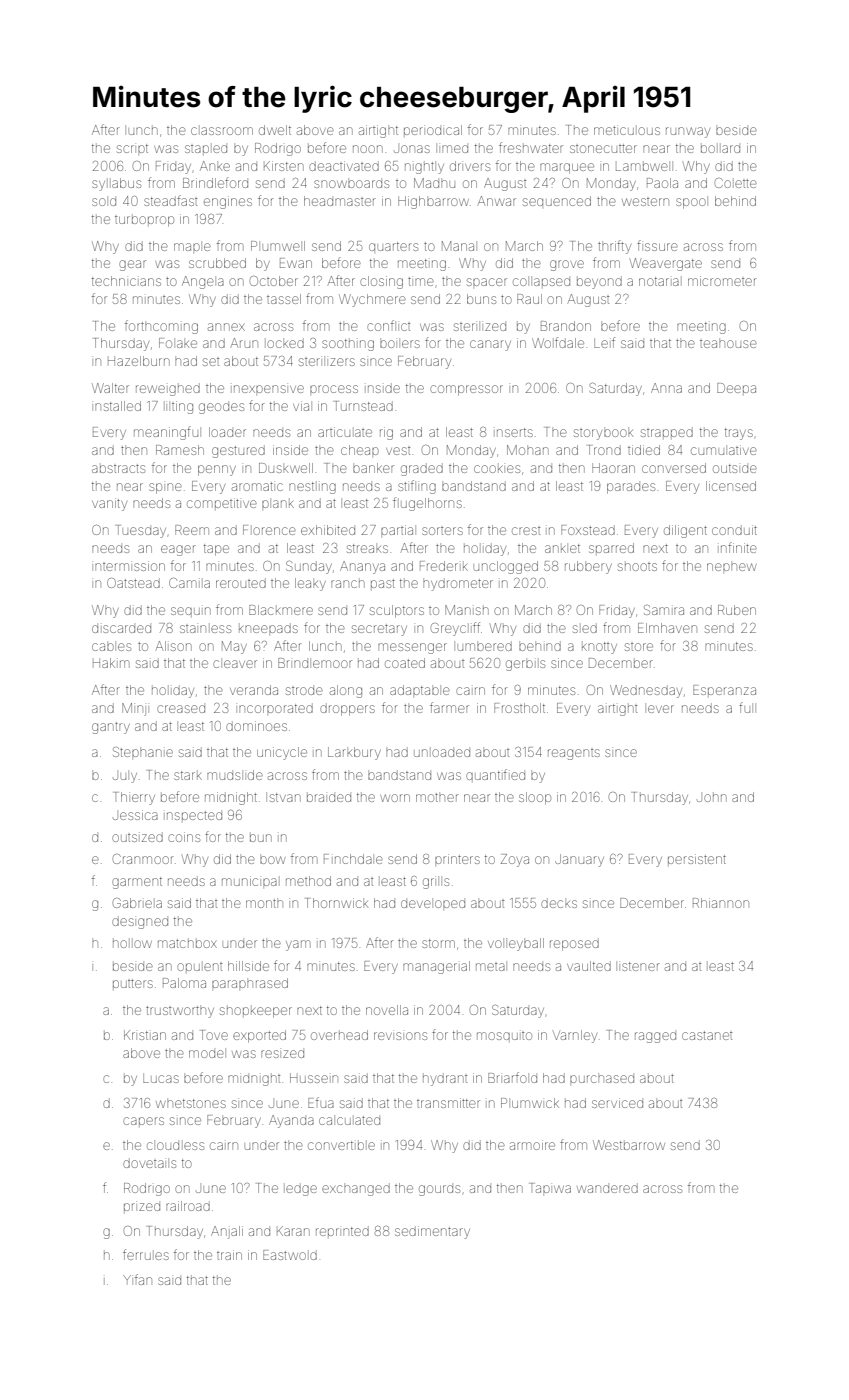 This document has height=1400, width=849. I want to click on Kristian, so click(145, 1035).
